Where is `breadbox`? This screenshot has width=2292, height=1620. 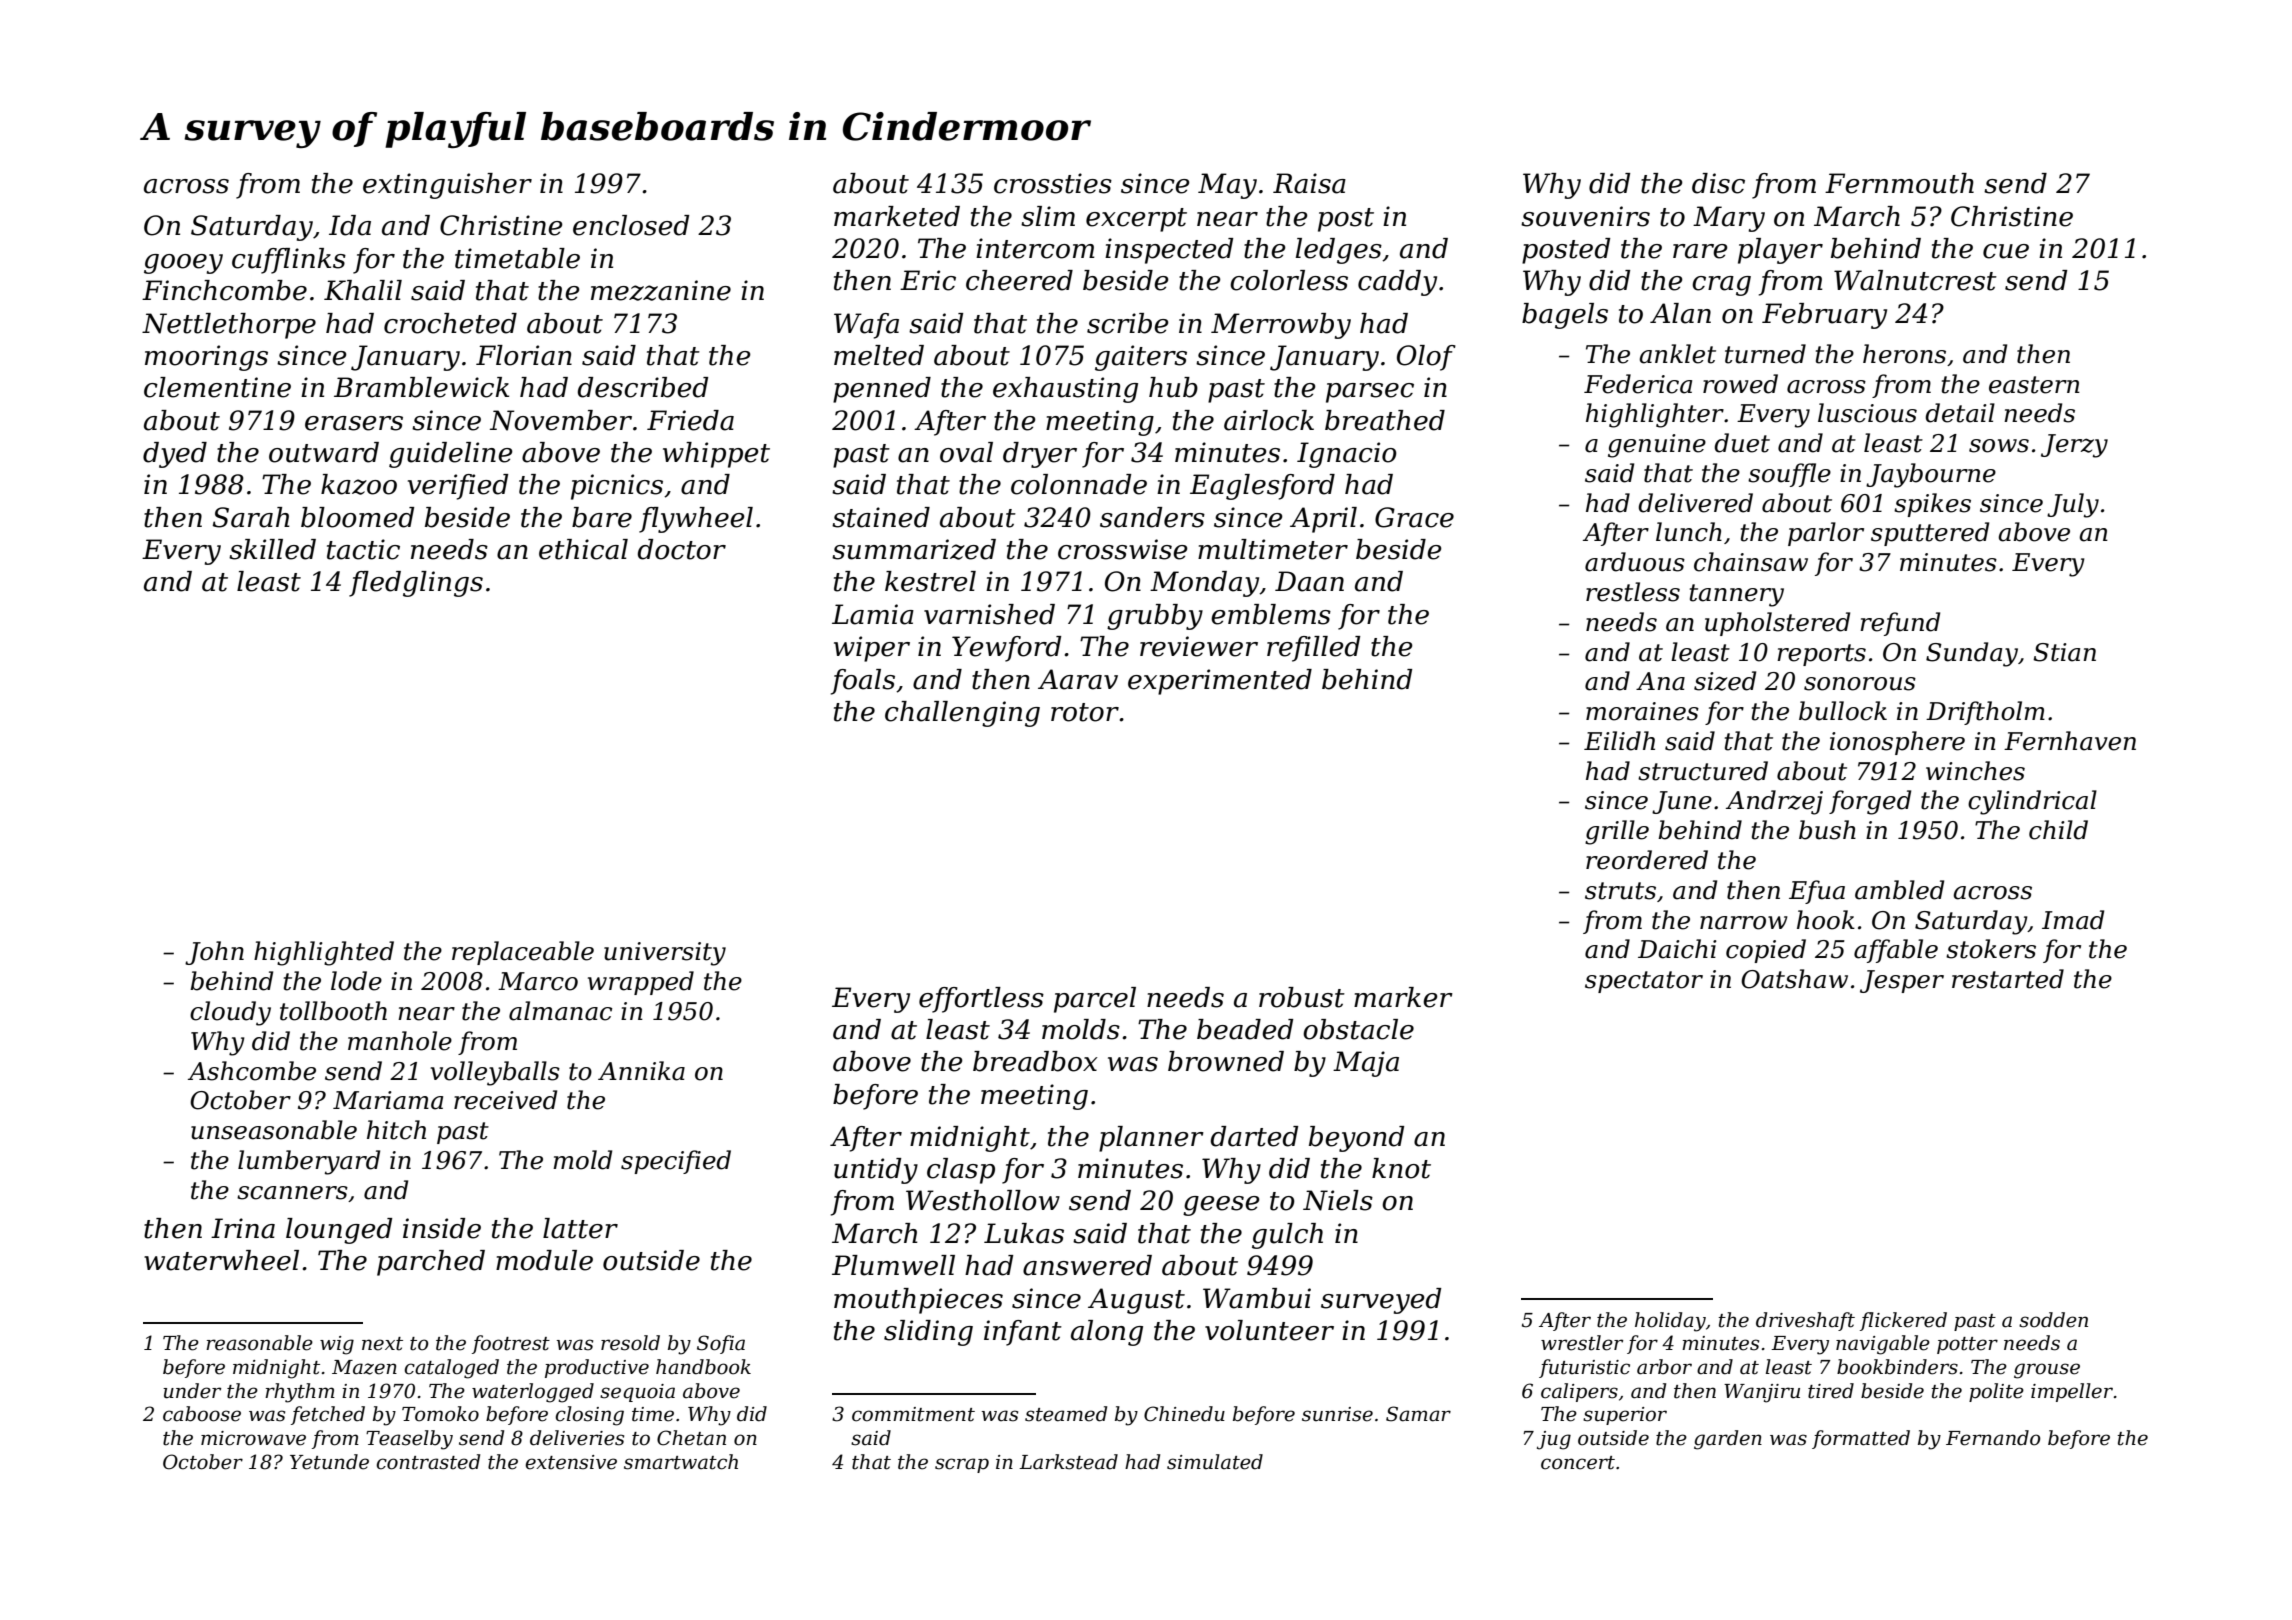 breadbox is located at coordinates (1035, 1061).
